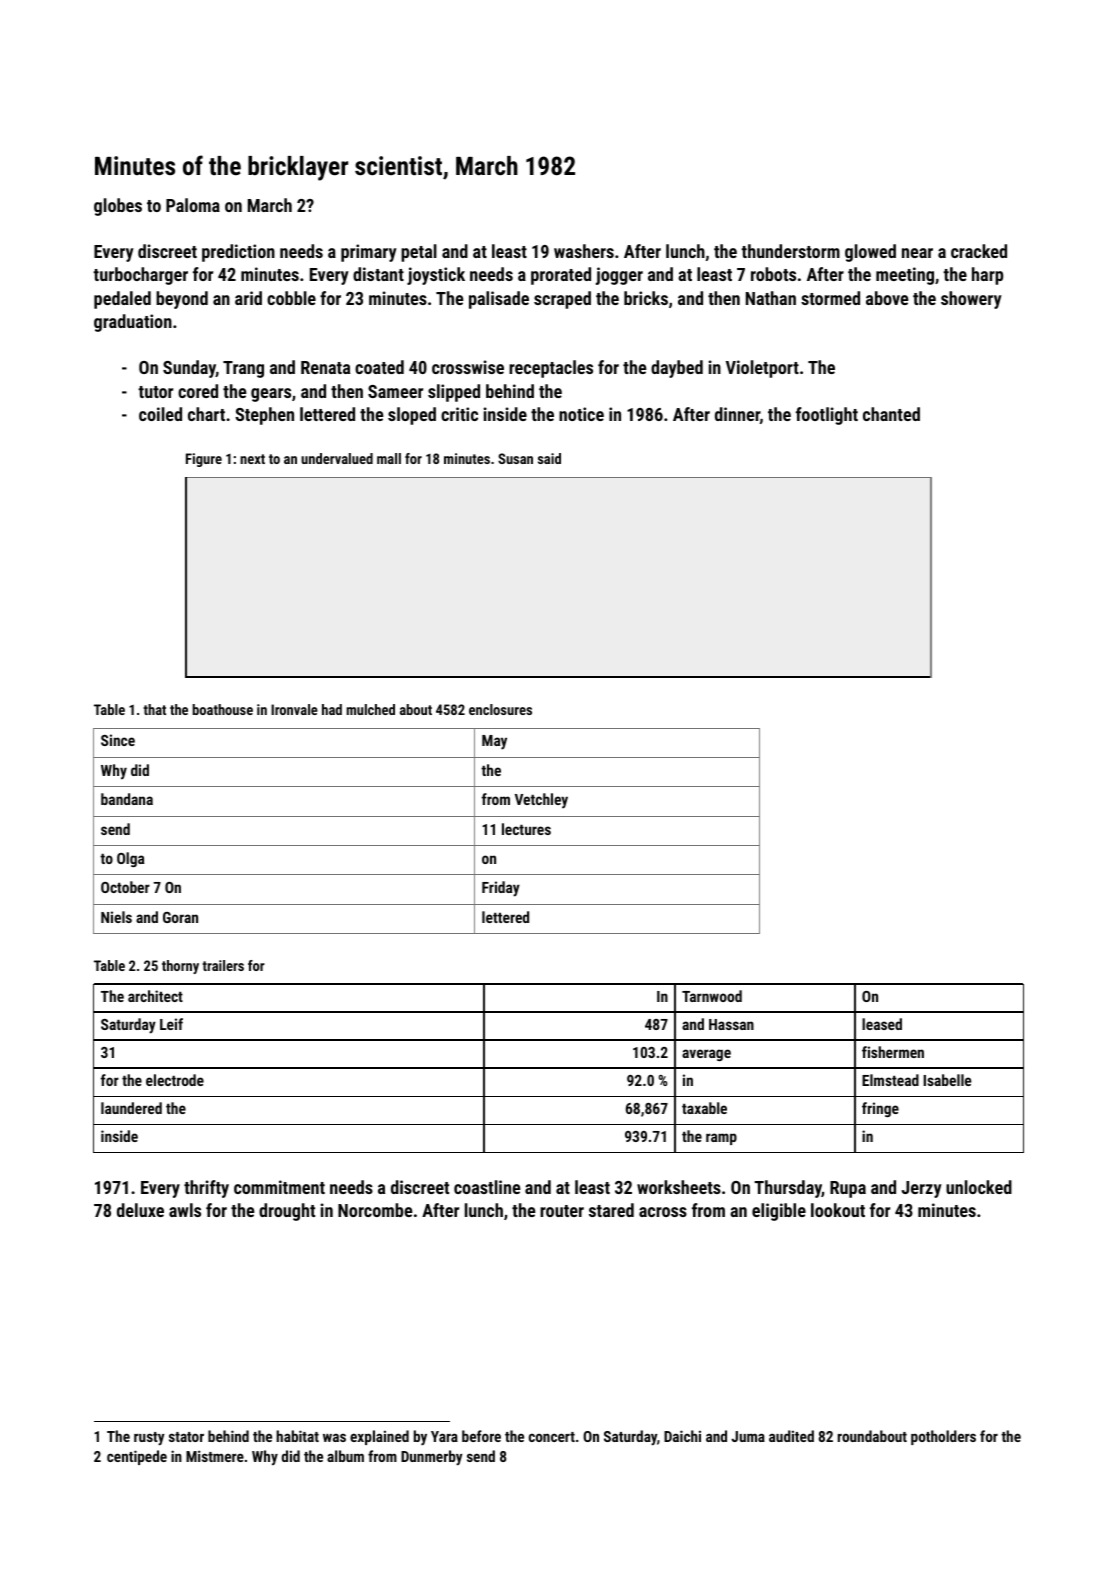  I want to click on coastline, so click(487, 1187).
